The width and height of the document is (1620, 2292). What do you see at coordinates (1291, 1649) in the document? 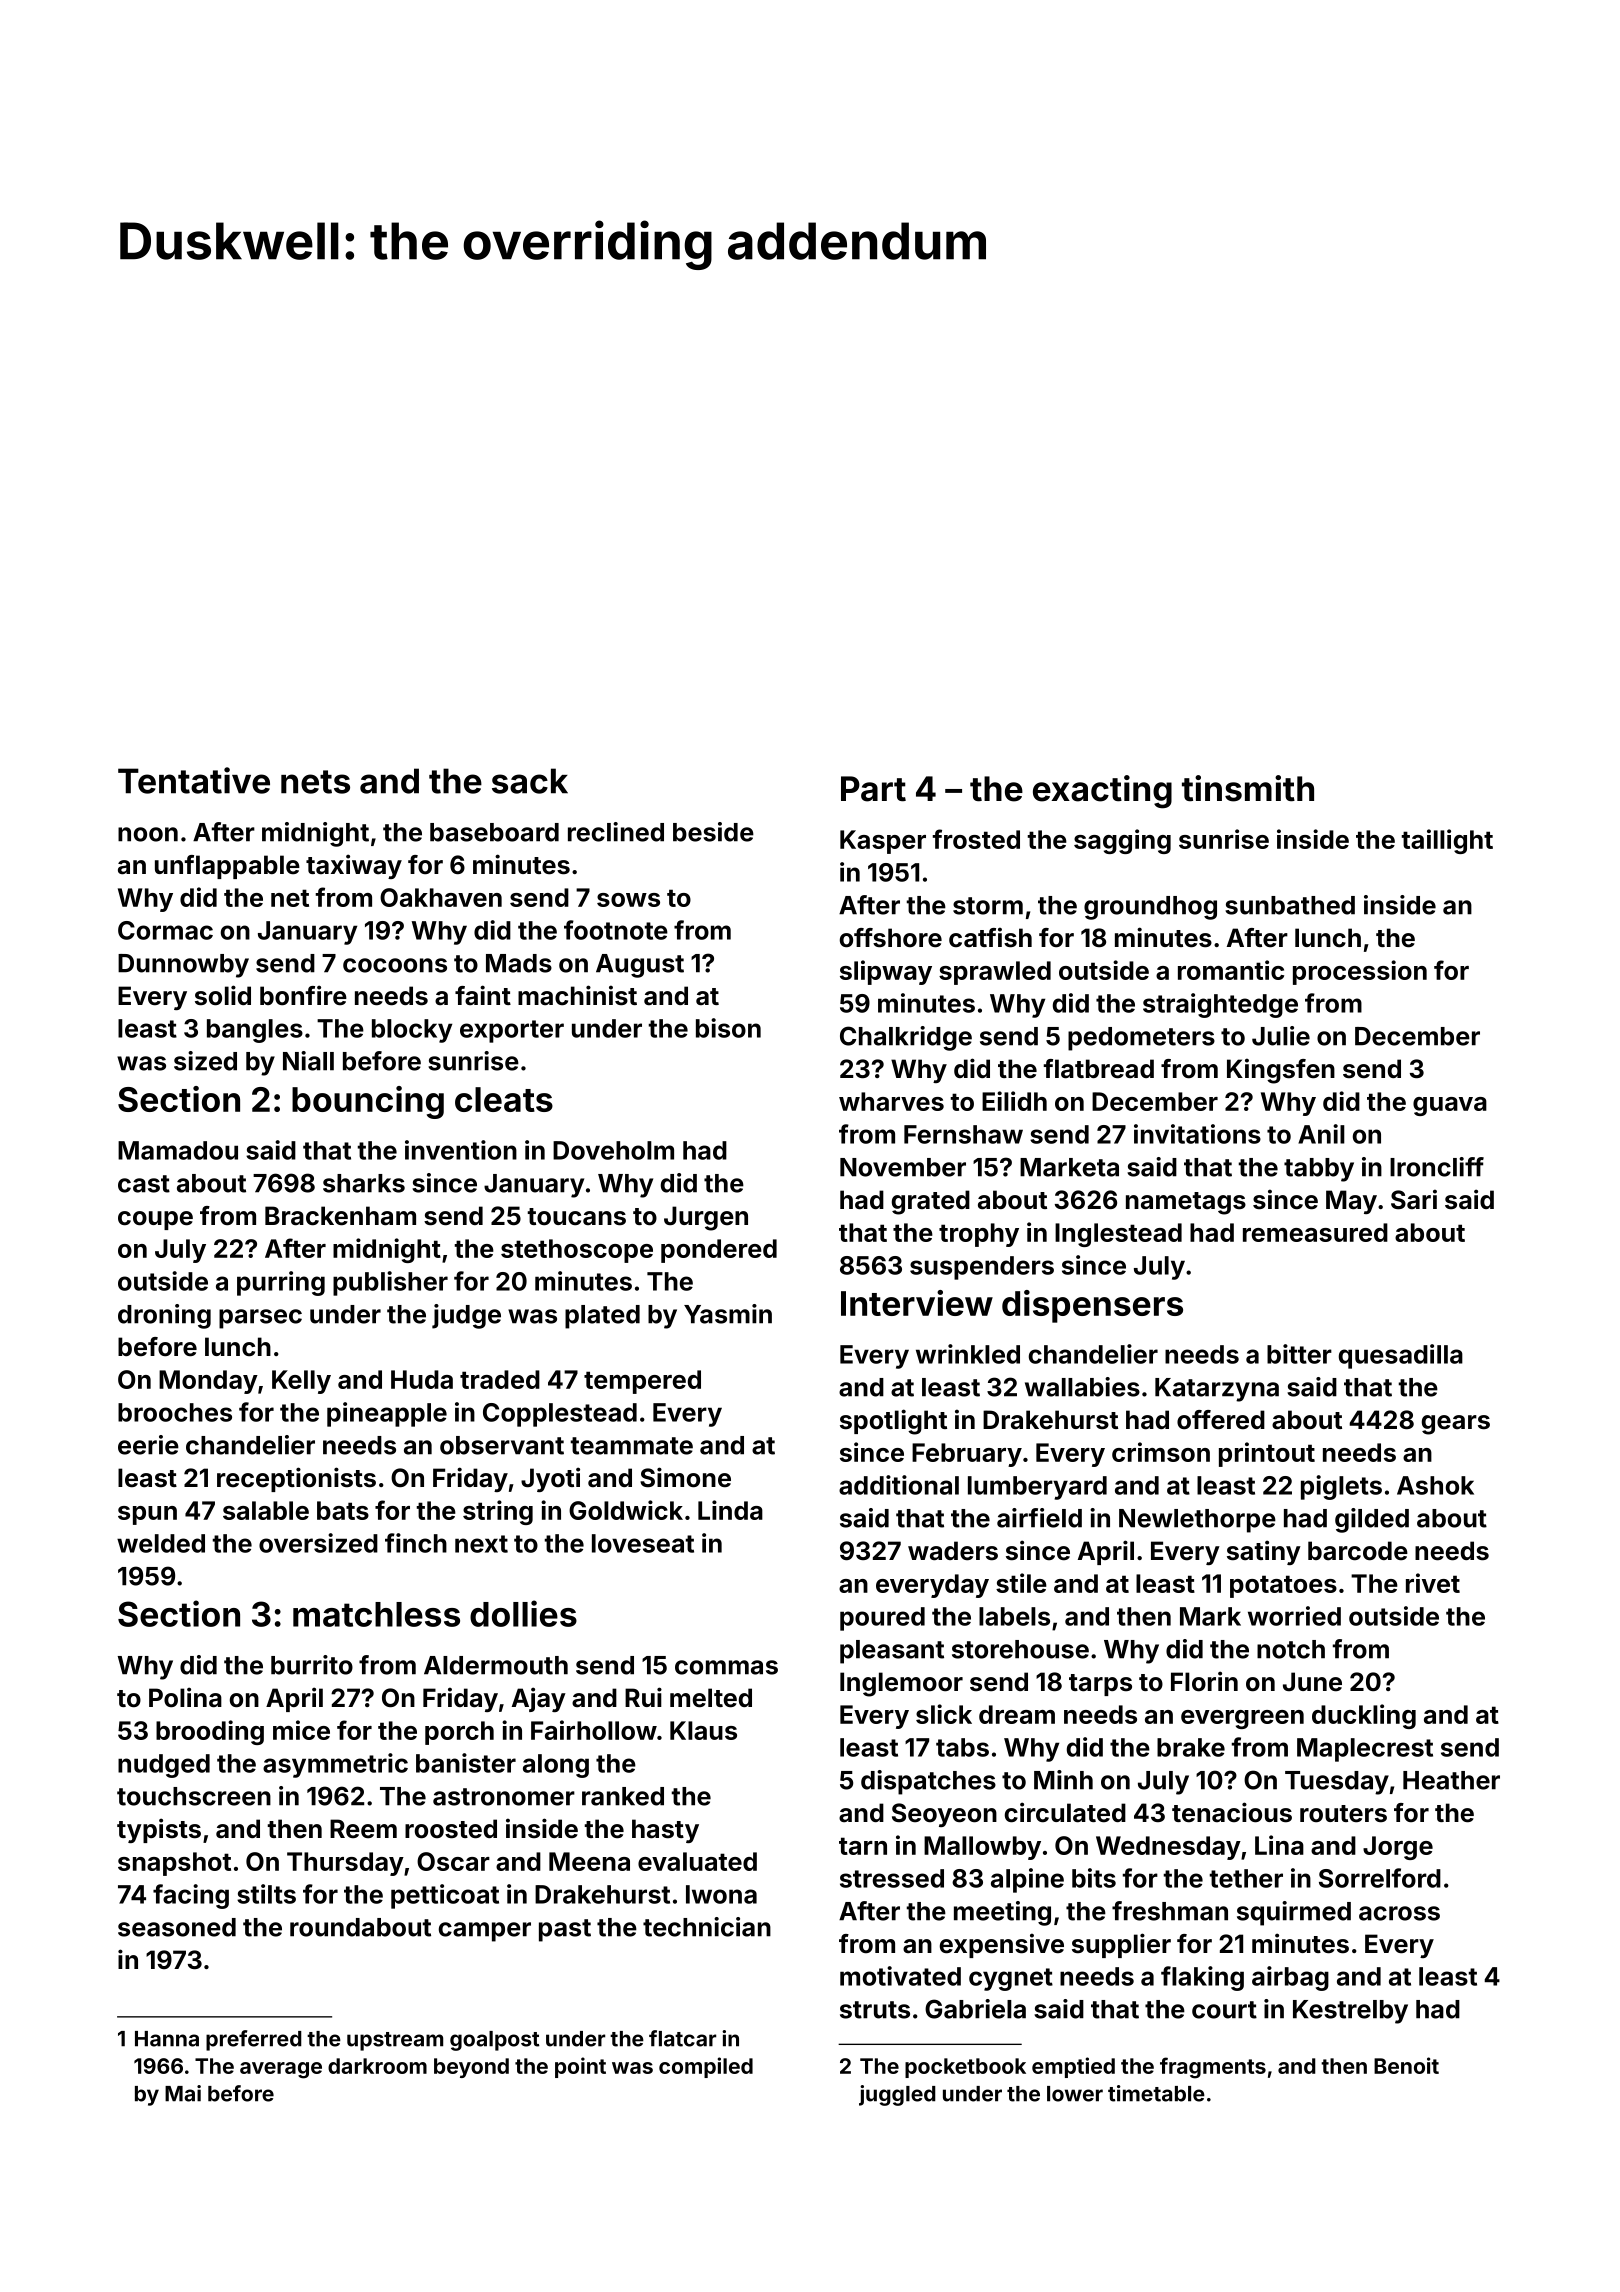
I see `notch` at bounding box center [1291, 1649].
